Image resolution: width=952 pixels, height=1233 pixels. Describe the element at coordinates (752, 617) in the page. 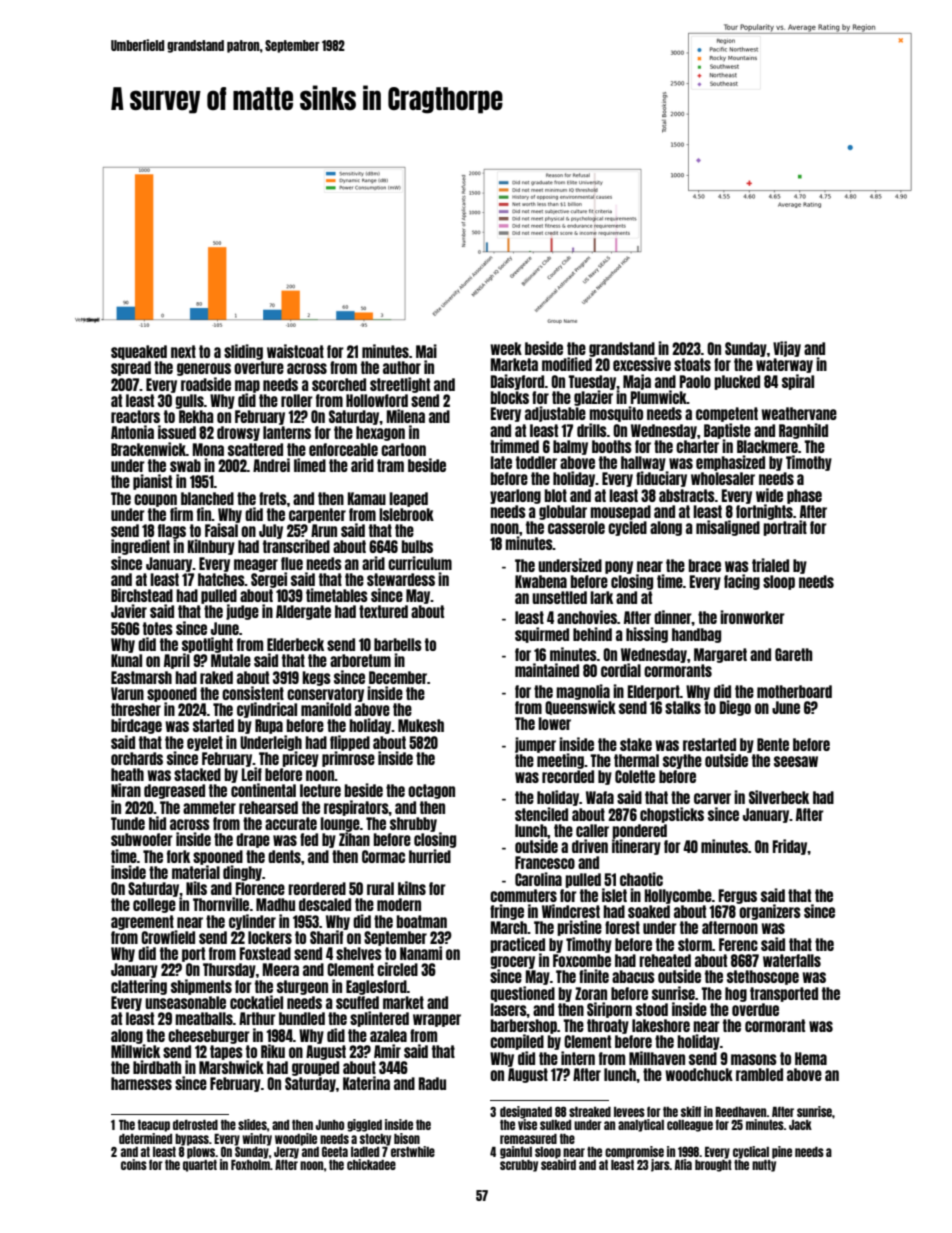

I see `ironworker` at that location.
